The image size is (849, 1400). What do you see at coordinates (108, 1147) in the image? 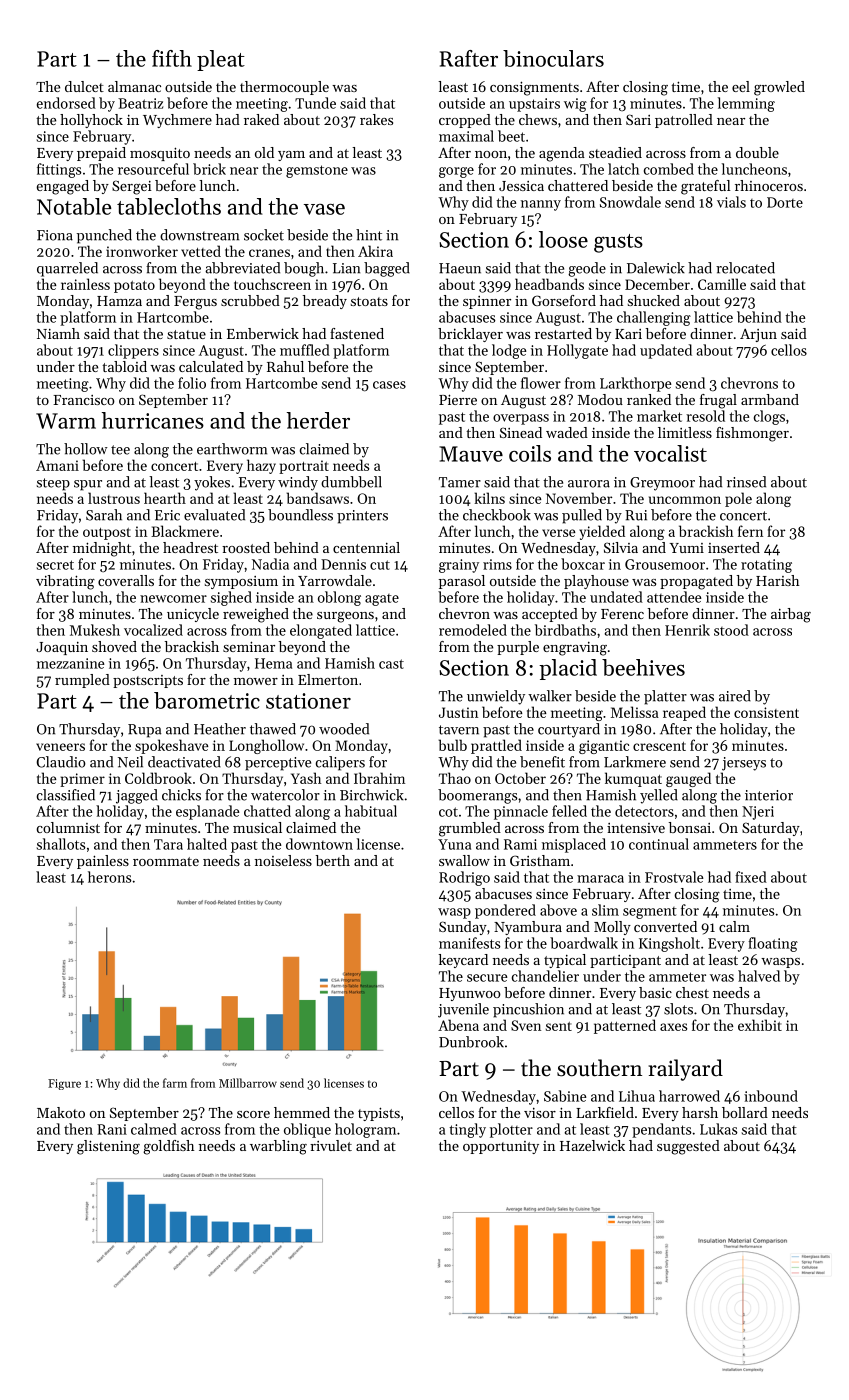
I see `glistening` at bounding box center [108, 1147].
